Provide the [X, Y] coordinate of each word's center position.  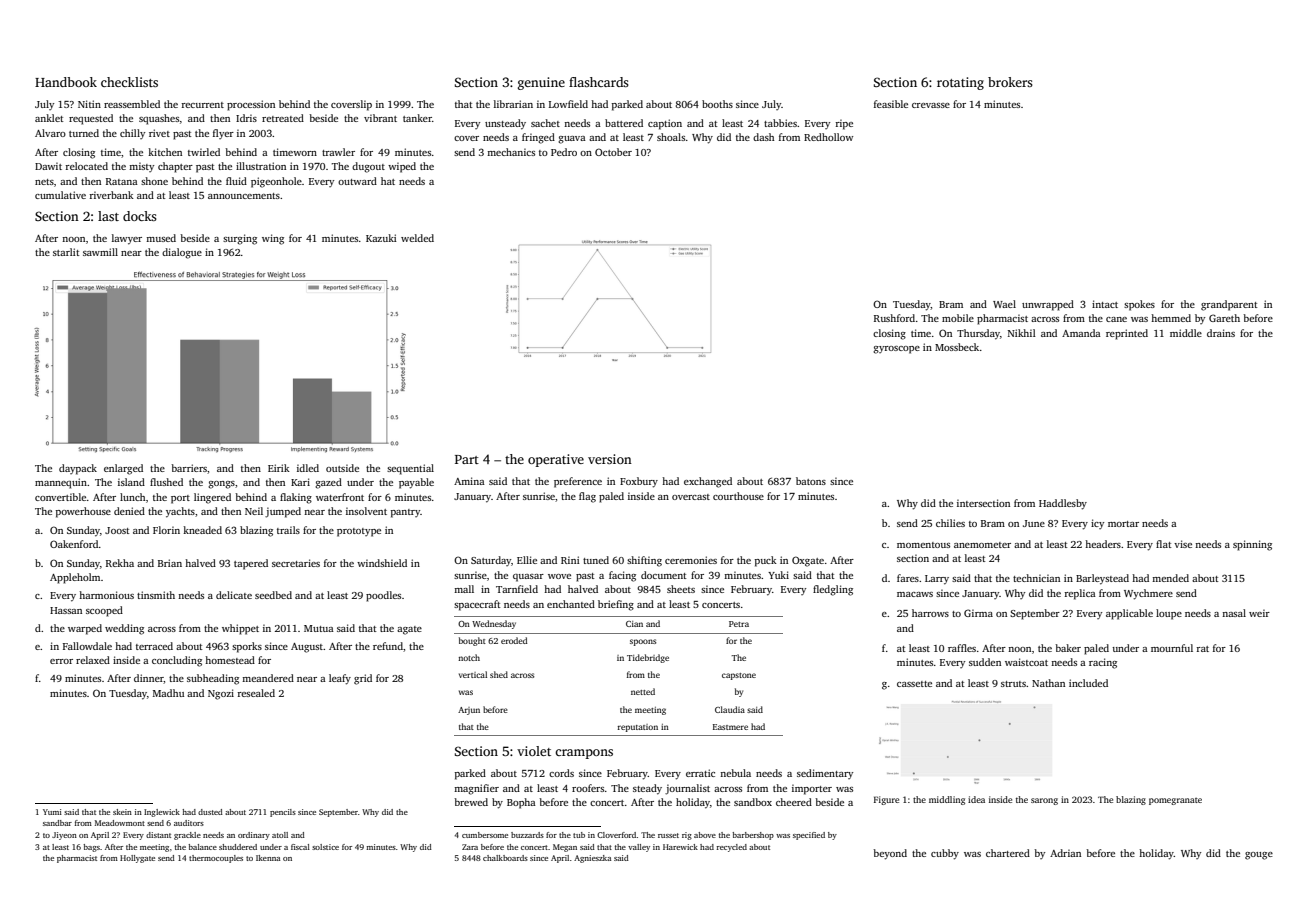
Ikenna [268, 858]
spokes [1139, 305]
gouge [1259, 856]
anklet [49, 118]
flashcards [599, 82]
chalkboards [505, 858]
